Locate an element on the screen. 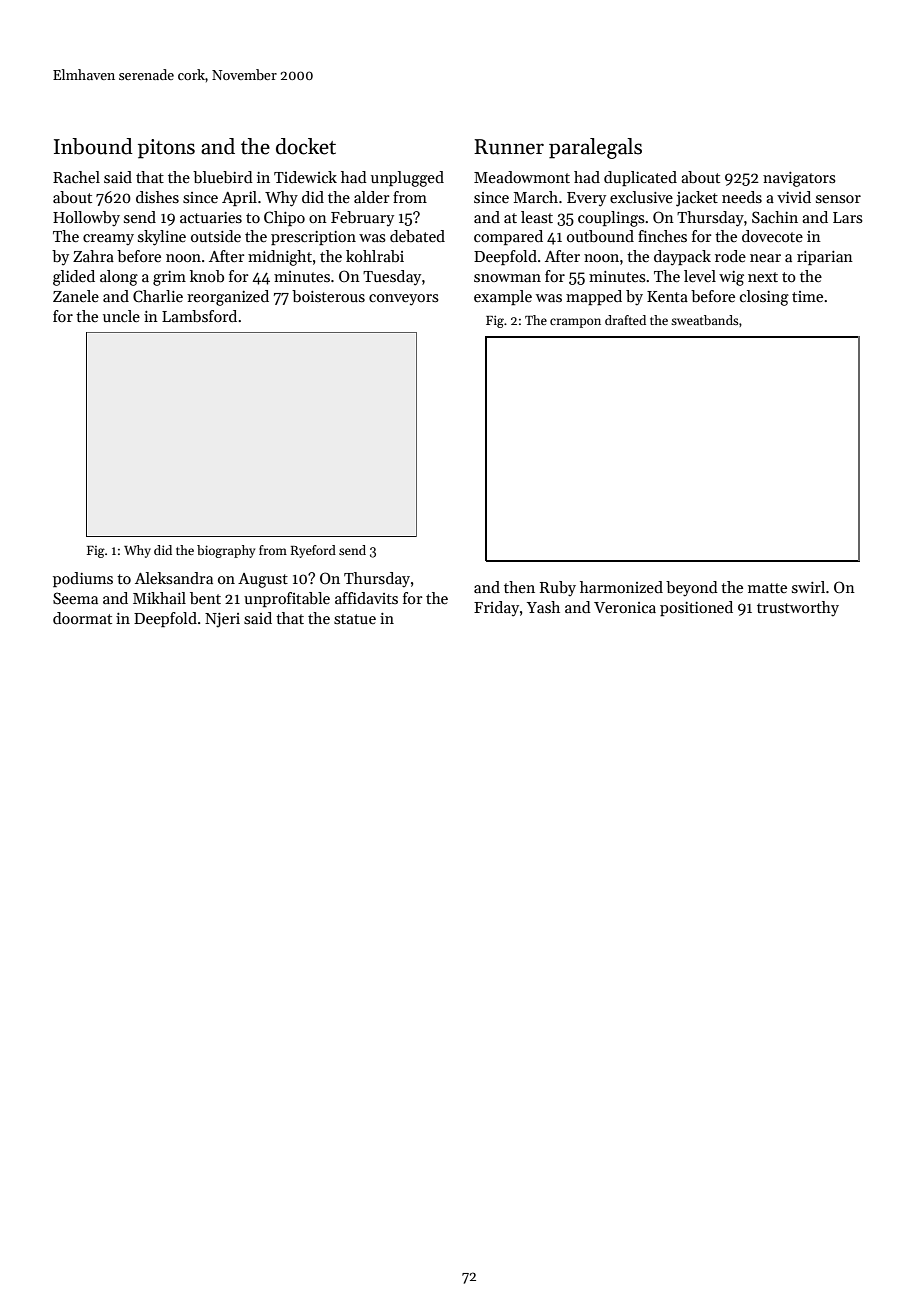  Runner is located at coordinates (509, 147).
